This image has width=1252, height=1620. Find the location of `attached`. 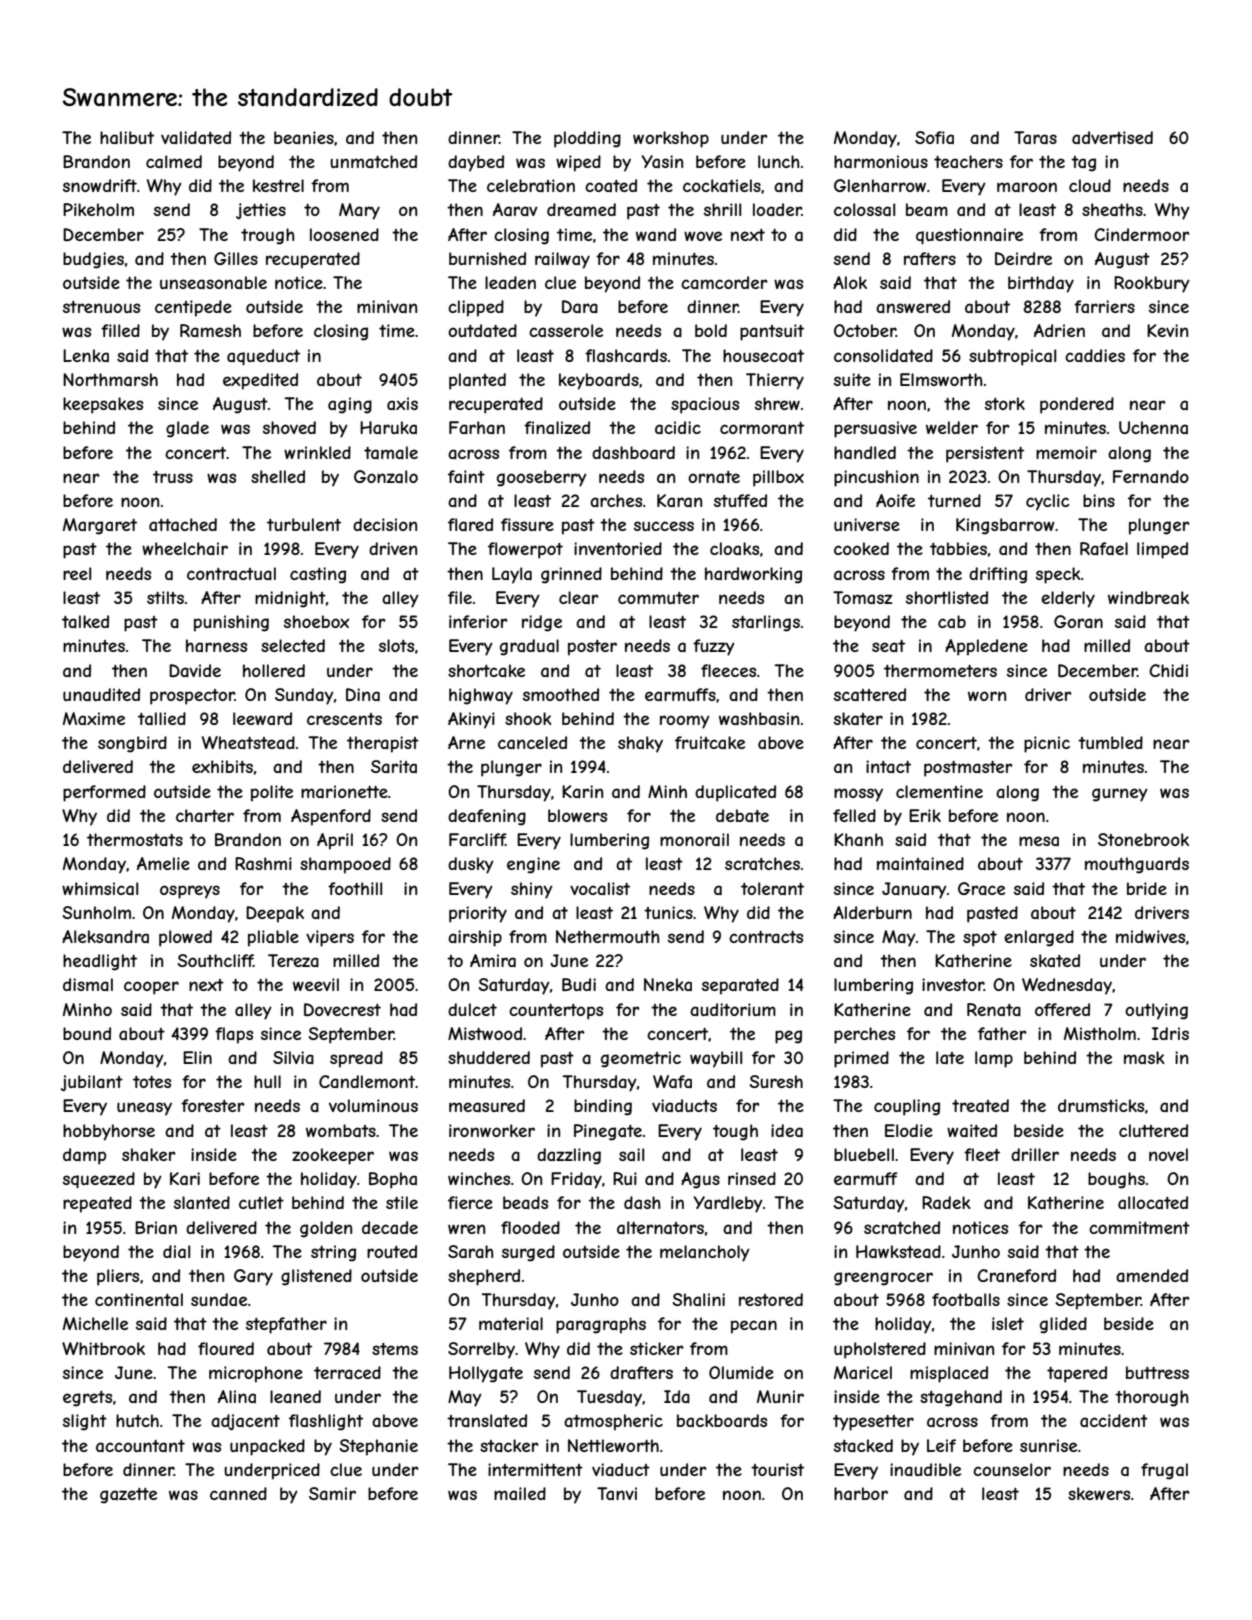

attached is located at coordinates (183, 524).
